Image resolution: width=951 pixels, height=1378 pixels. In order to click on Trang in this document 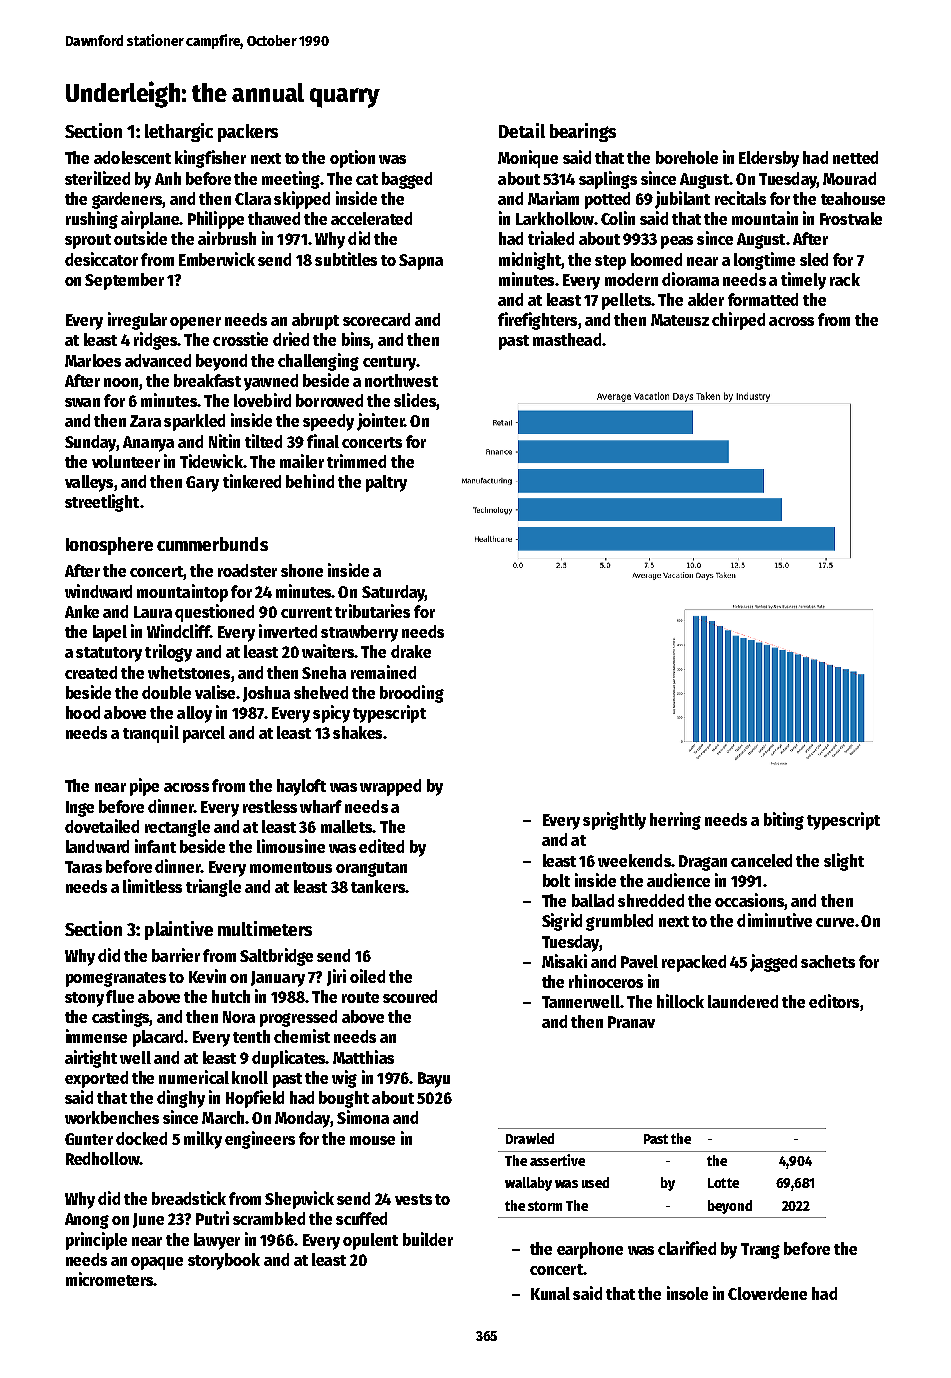, I will do `click(760, 1251)`.
